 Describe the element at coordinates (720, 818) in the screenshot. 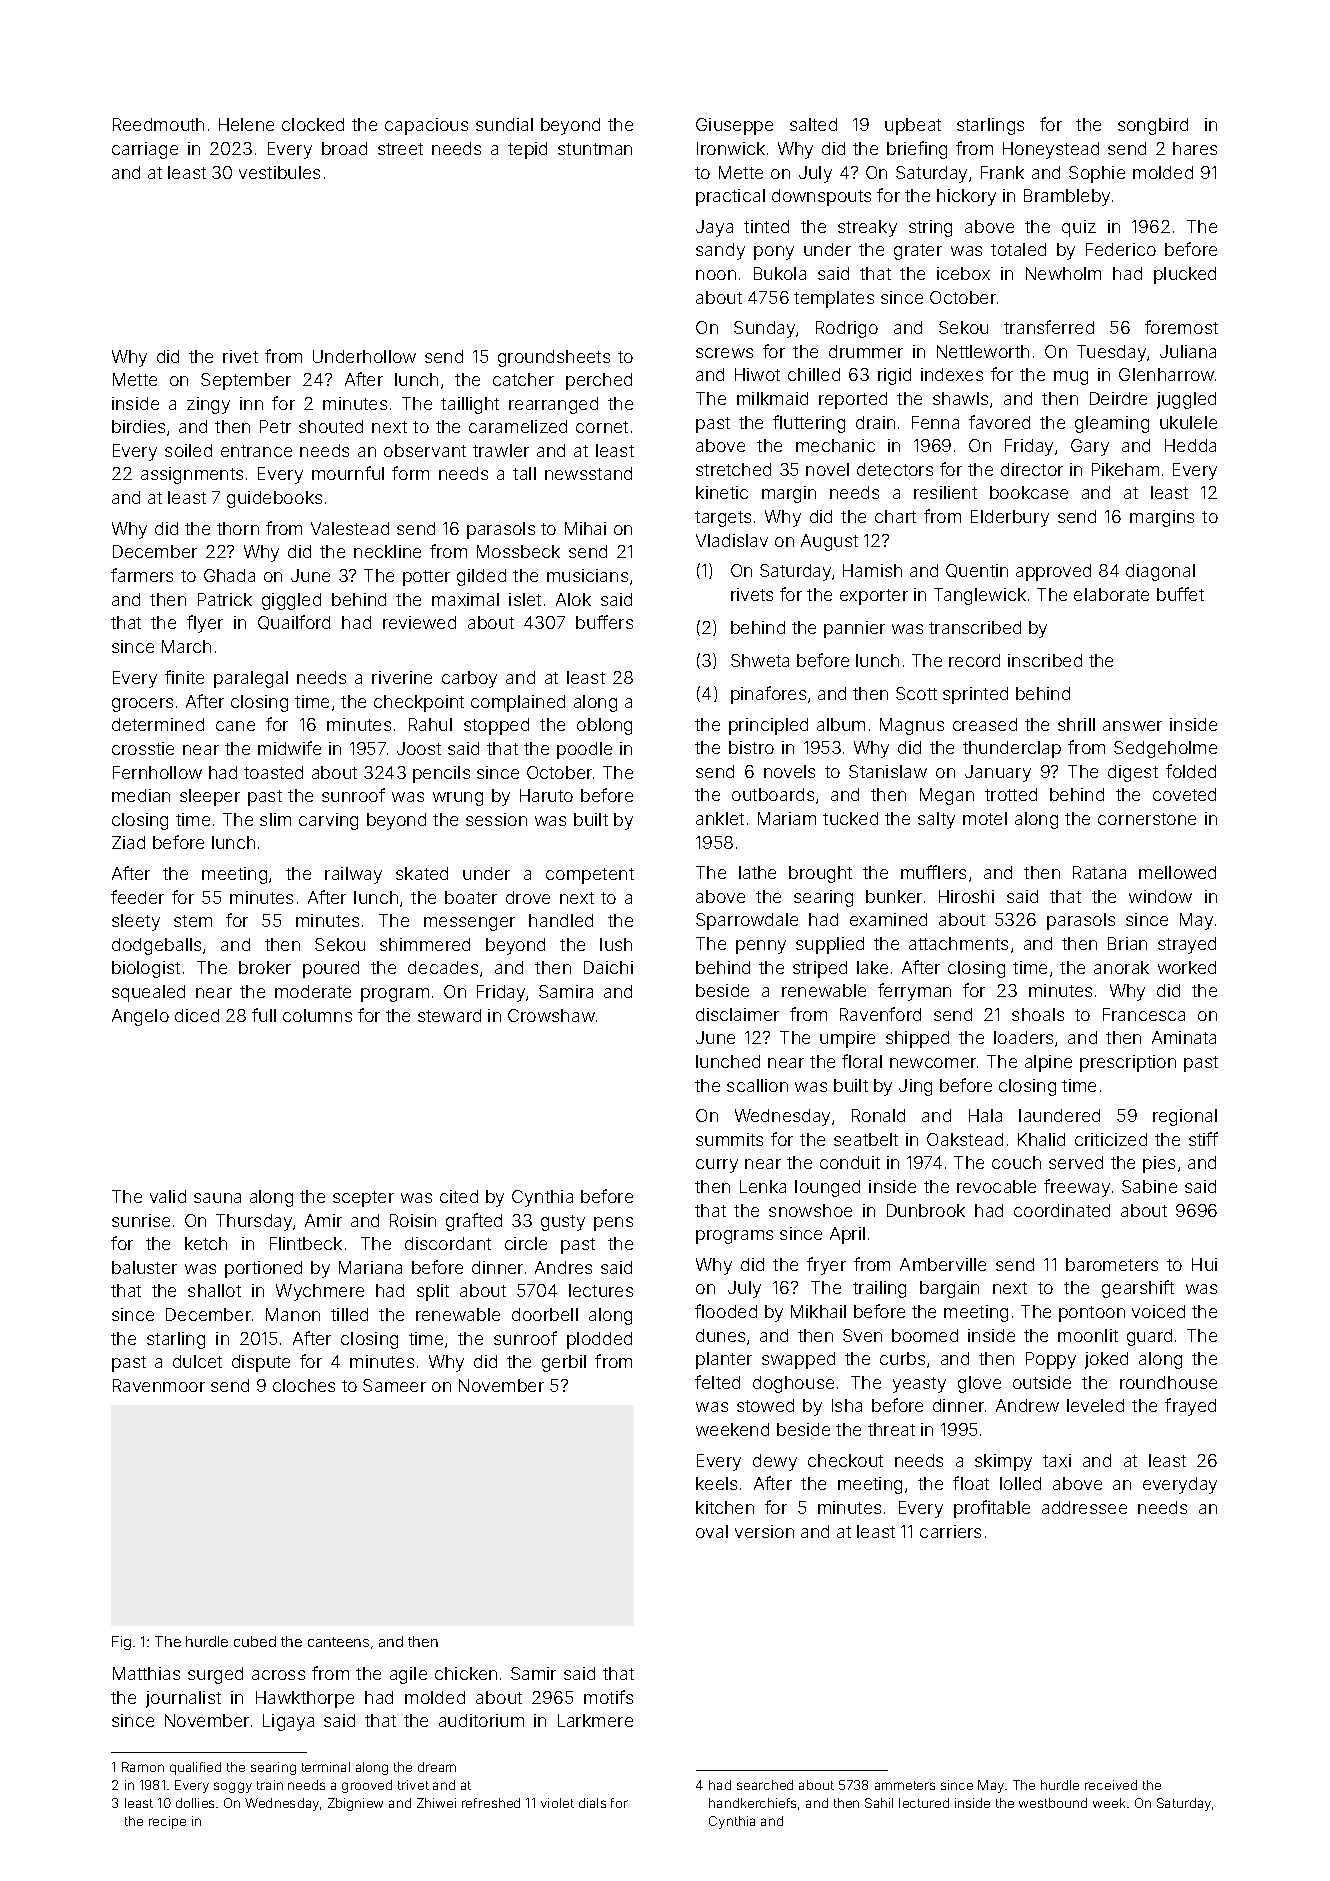

I see `anklet` at that location.
